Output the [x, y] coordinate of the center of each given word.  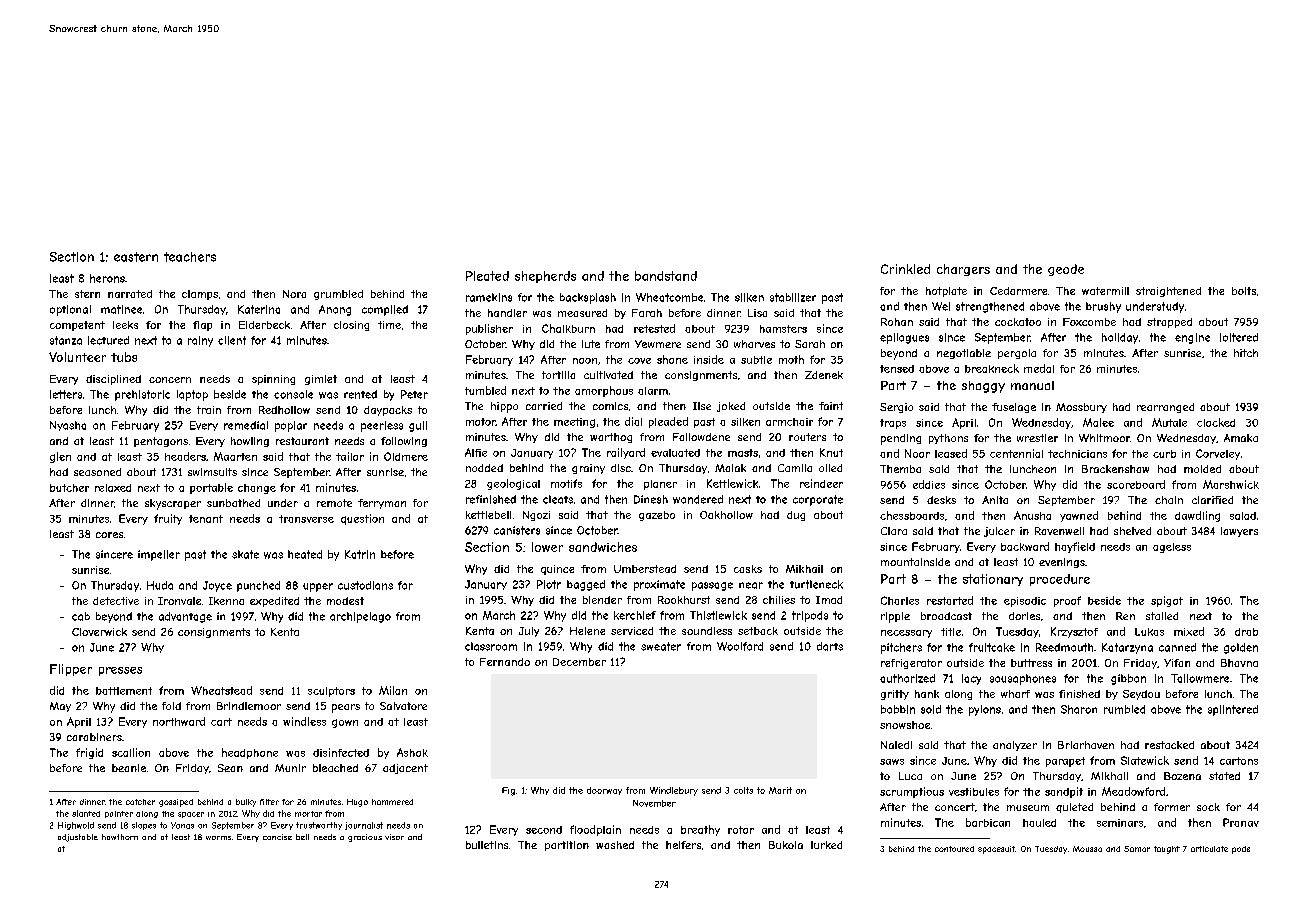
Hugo [357, 803]
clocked [1216, 422]
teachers [190, 257]
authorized [907, 678]
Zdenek [824, 375]
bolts [1244, 291]
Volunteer [77, 357]
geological [513, 484]
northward [179, 721]
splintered [1233, 710]
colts [743, 790]
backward [1025, 546]
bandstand [666, 276]
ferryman [382, 504]
